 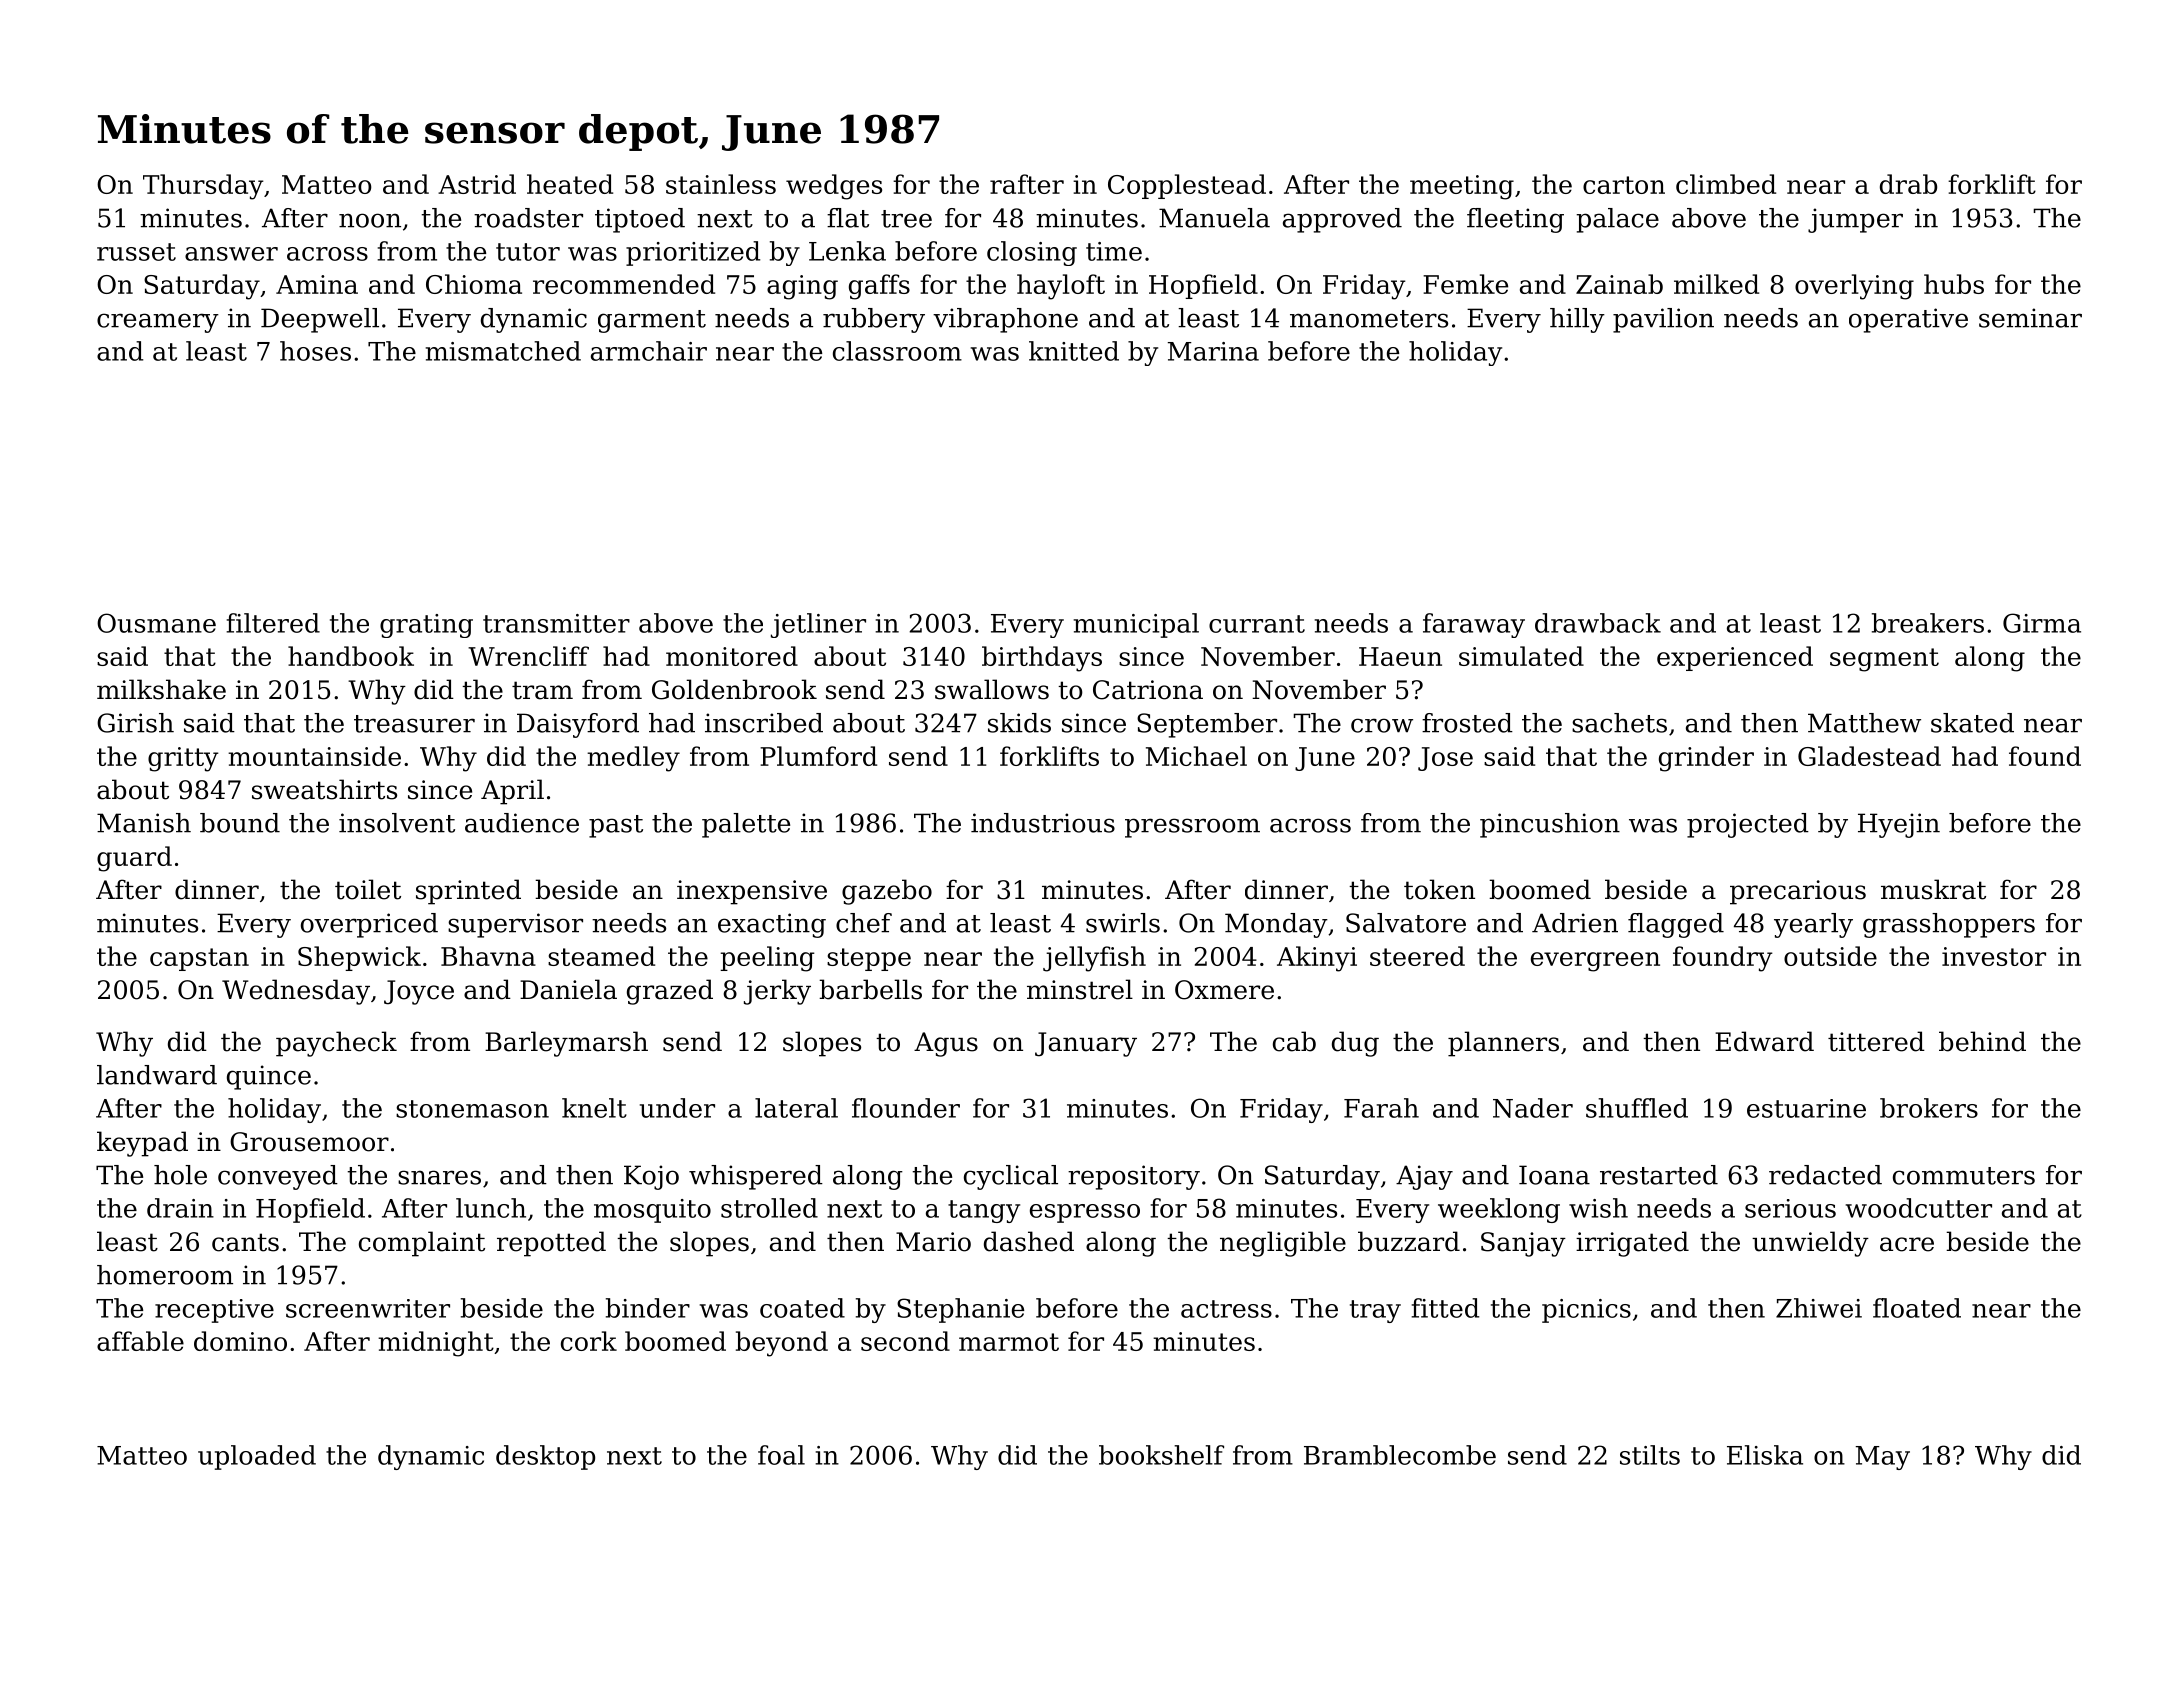 I want to click on milkshake, so click(x=161, y=689).
